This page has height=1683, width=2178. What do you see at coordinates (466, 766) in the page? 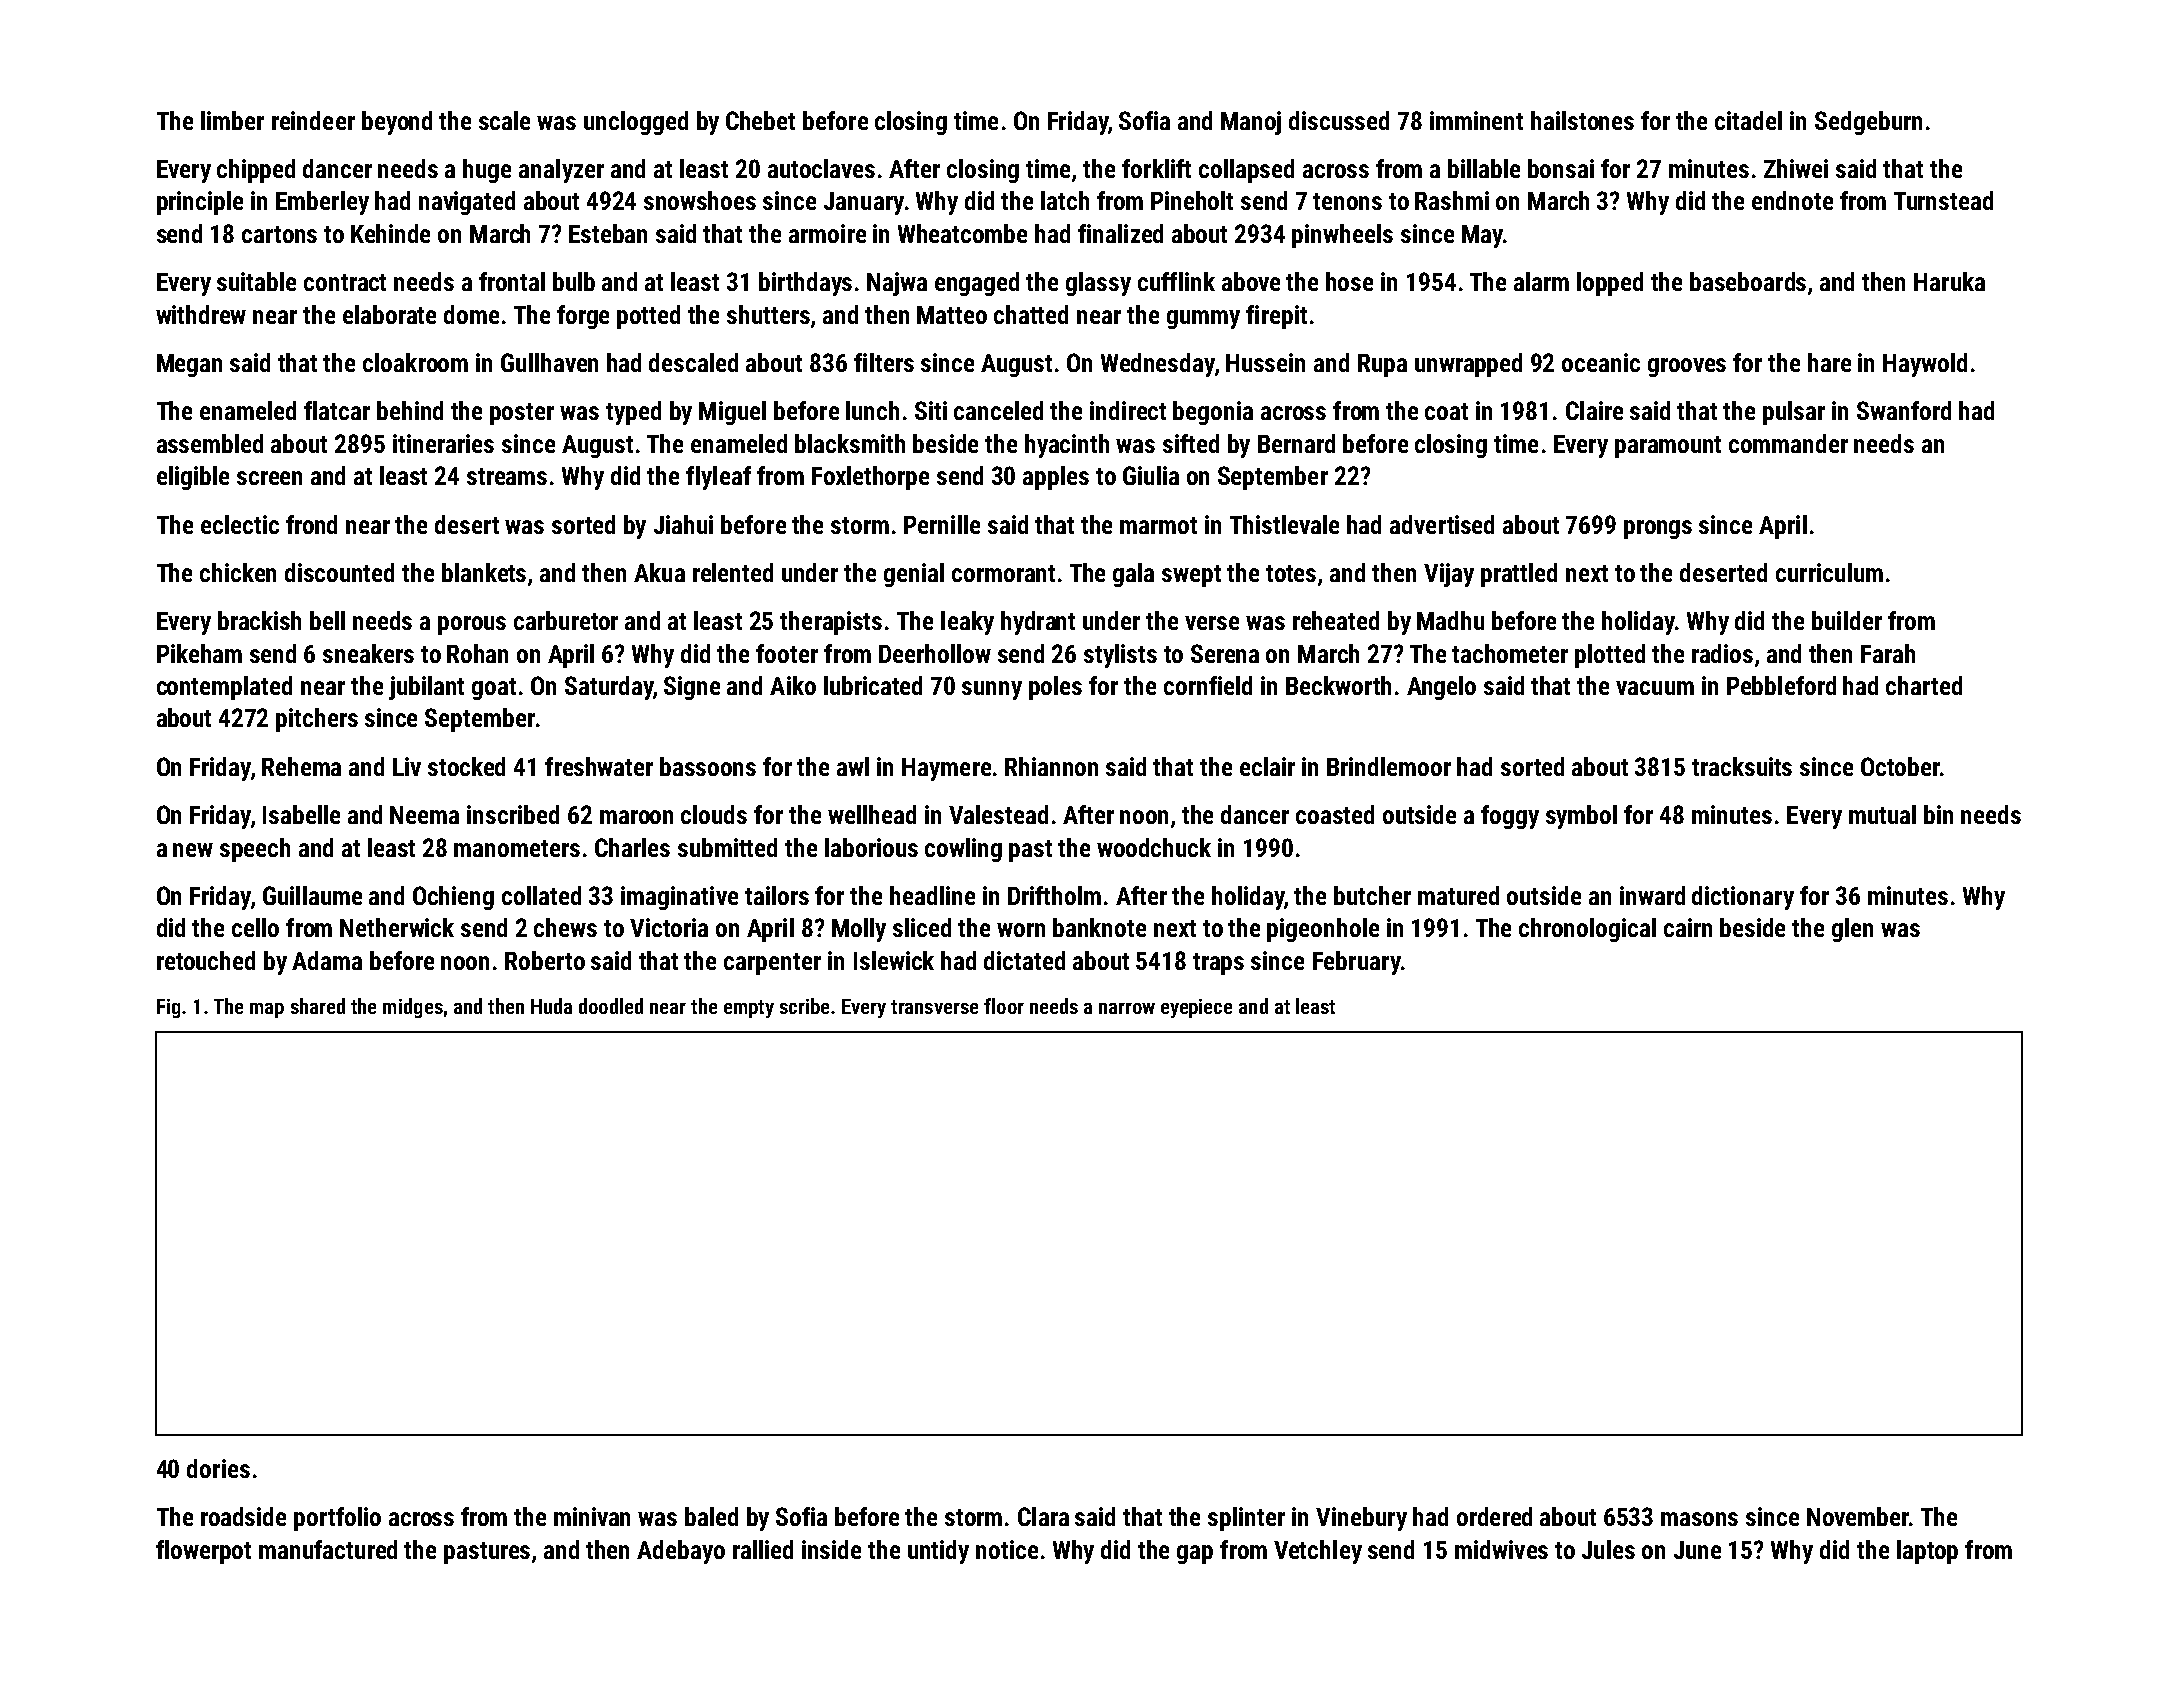
I see `stocked` at bounding box center [466, 766].
